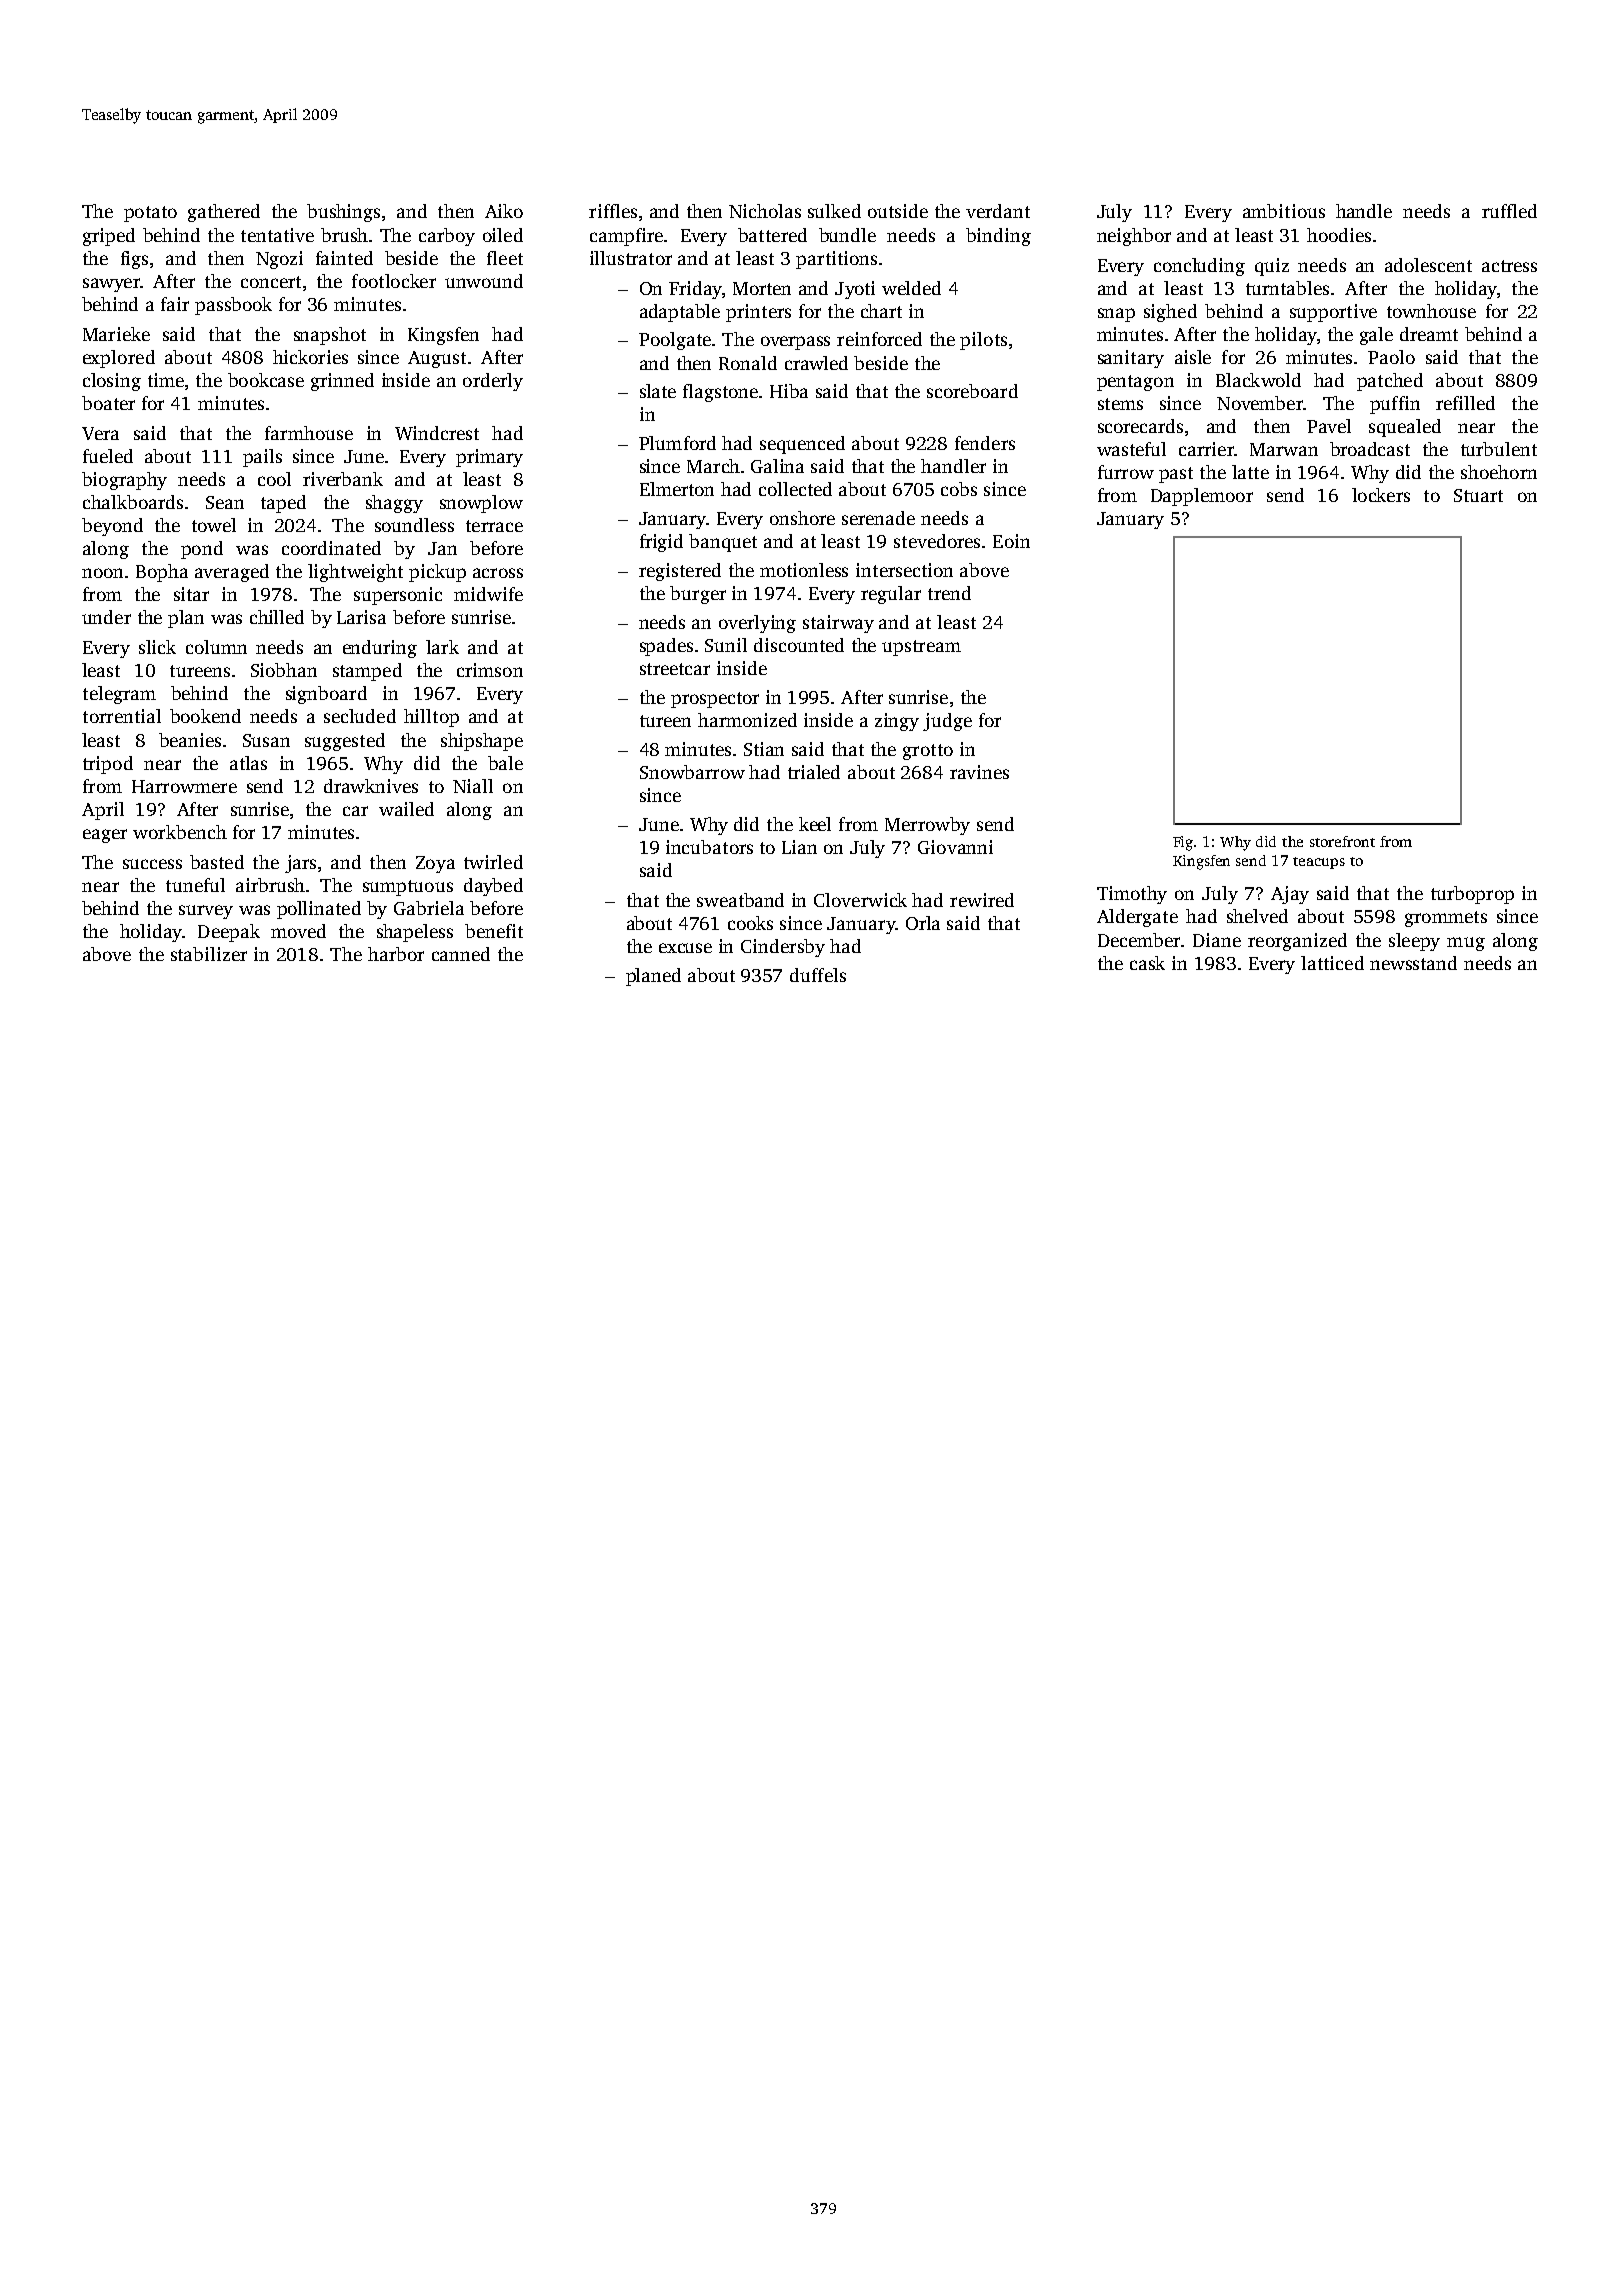 This screenshot has height=2292, width=1620. Describe the element at coordinates (1381, 495) in the screenshot. I see `lockers` at that location.
